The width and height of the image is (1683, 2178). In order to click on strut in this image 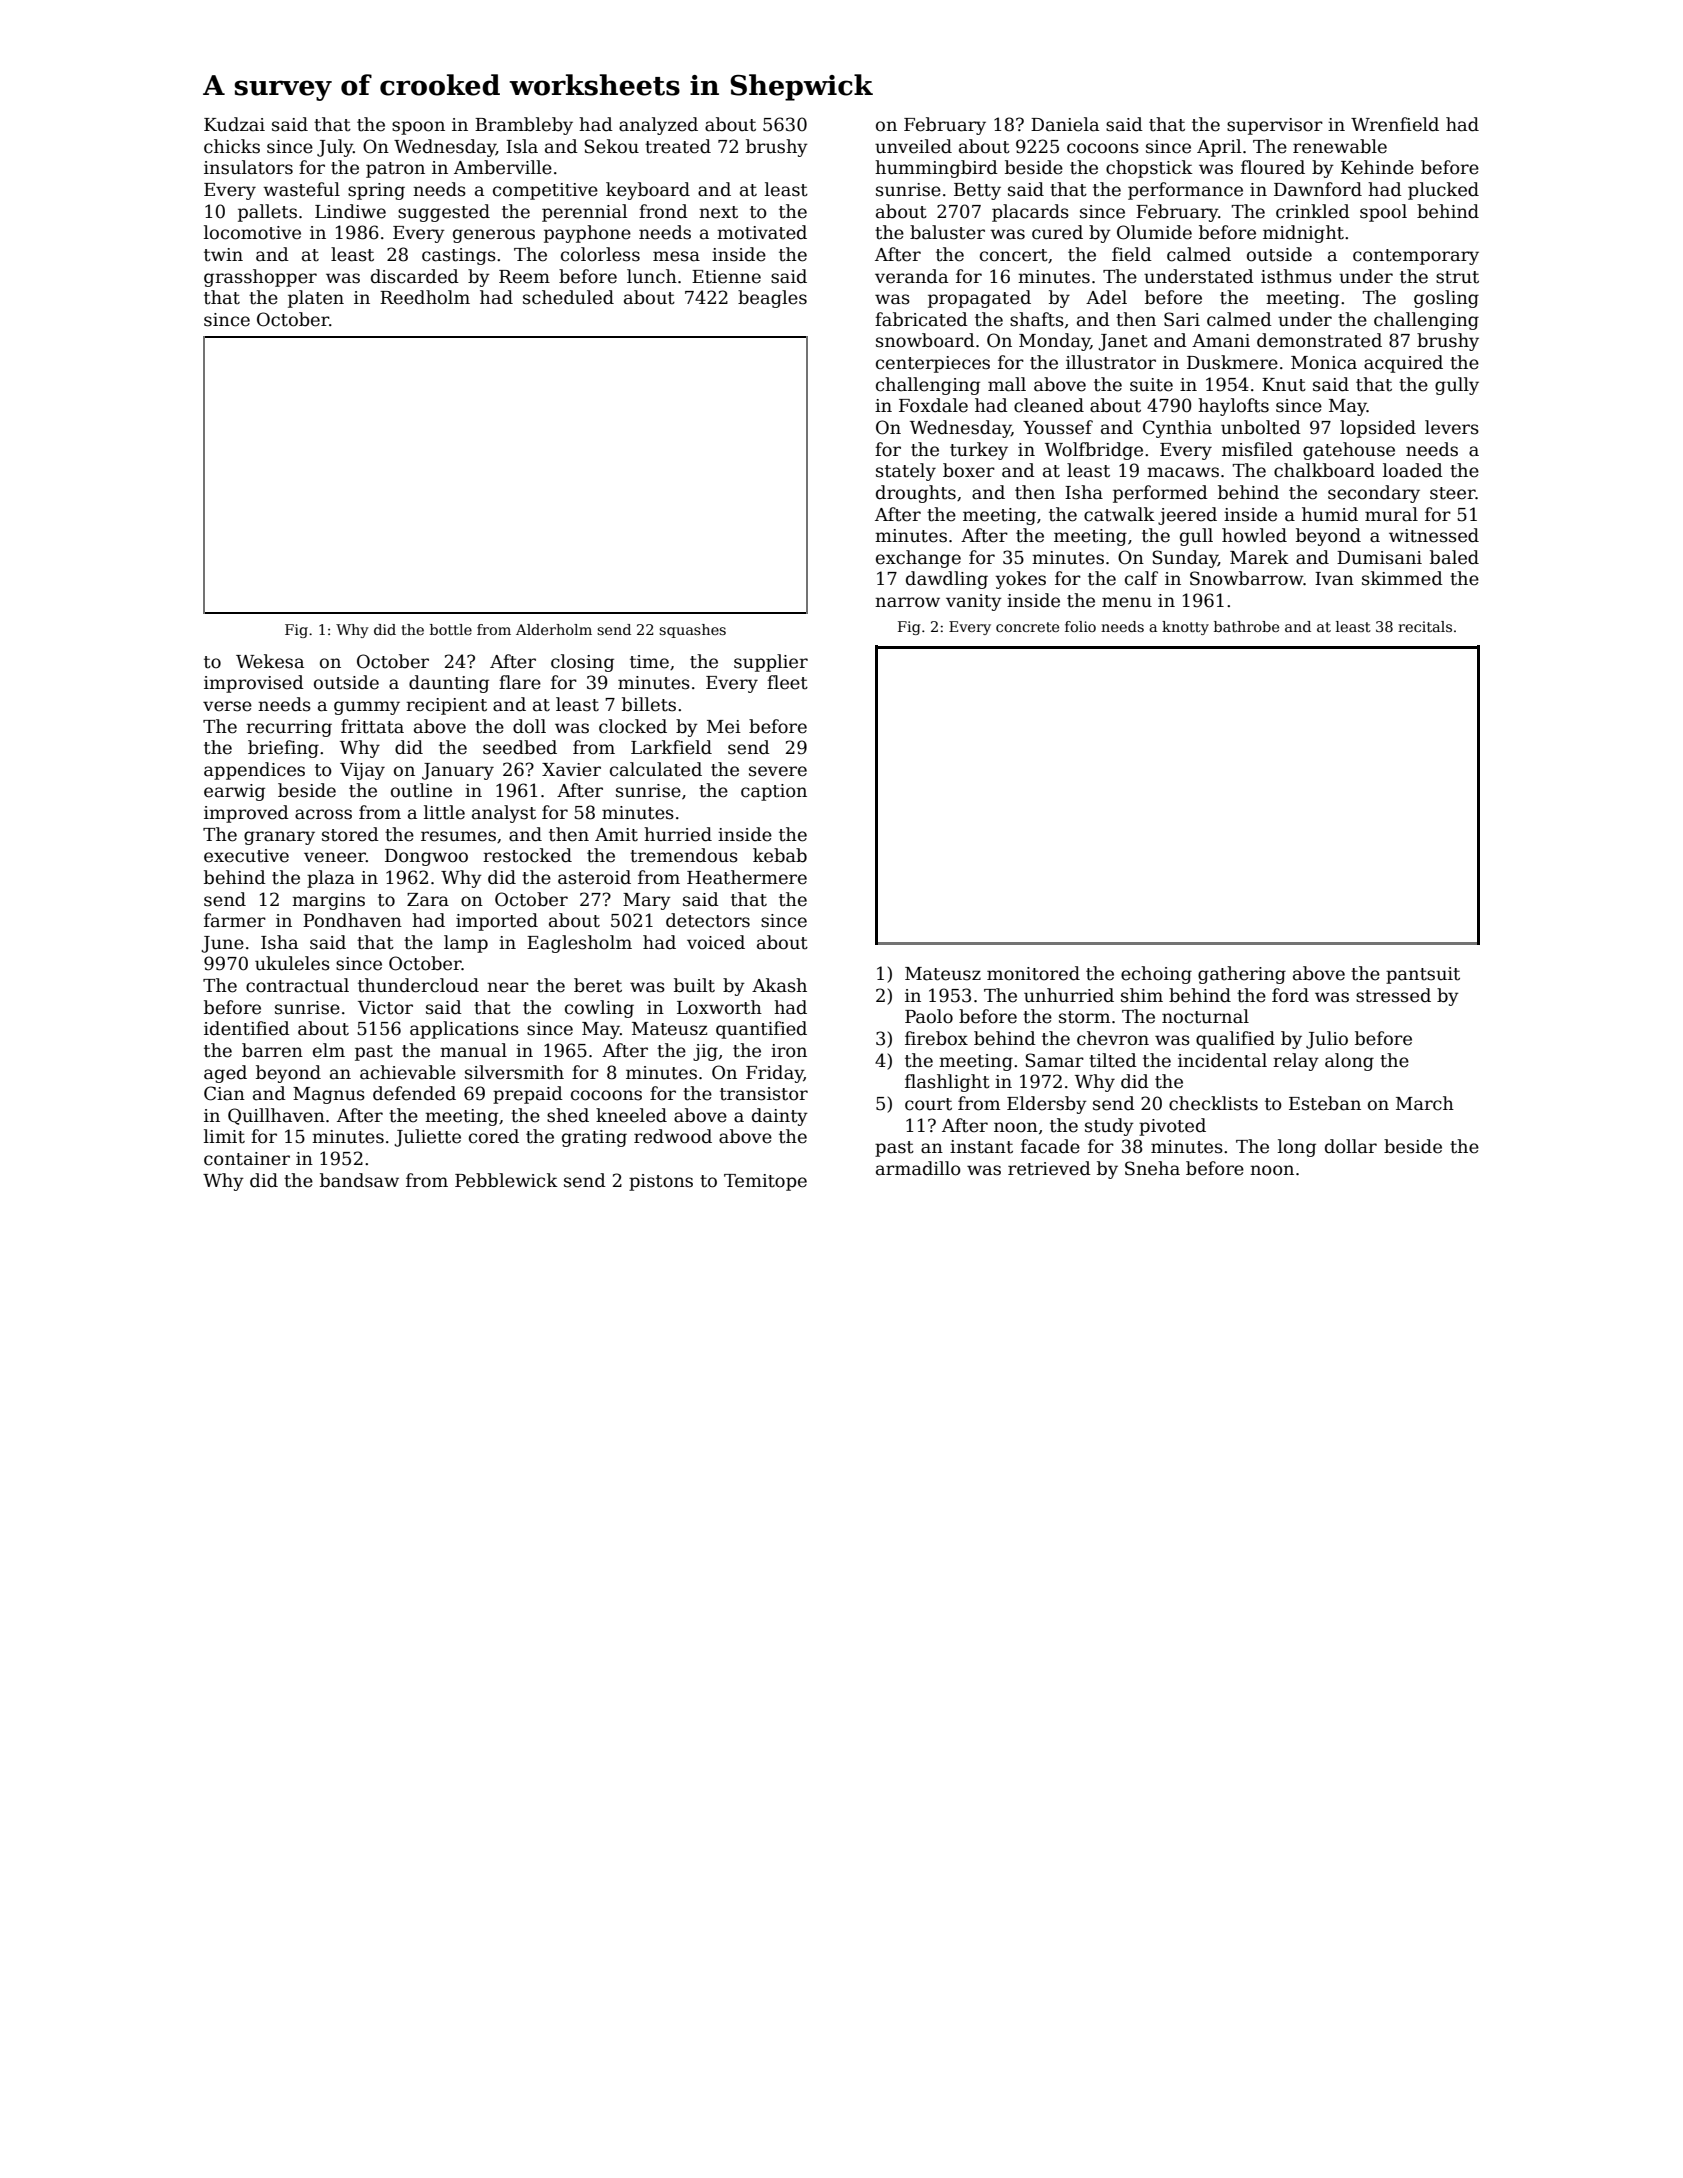, I will do `click(1457, 277)`.
